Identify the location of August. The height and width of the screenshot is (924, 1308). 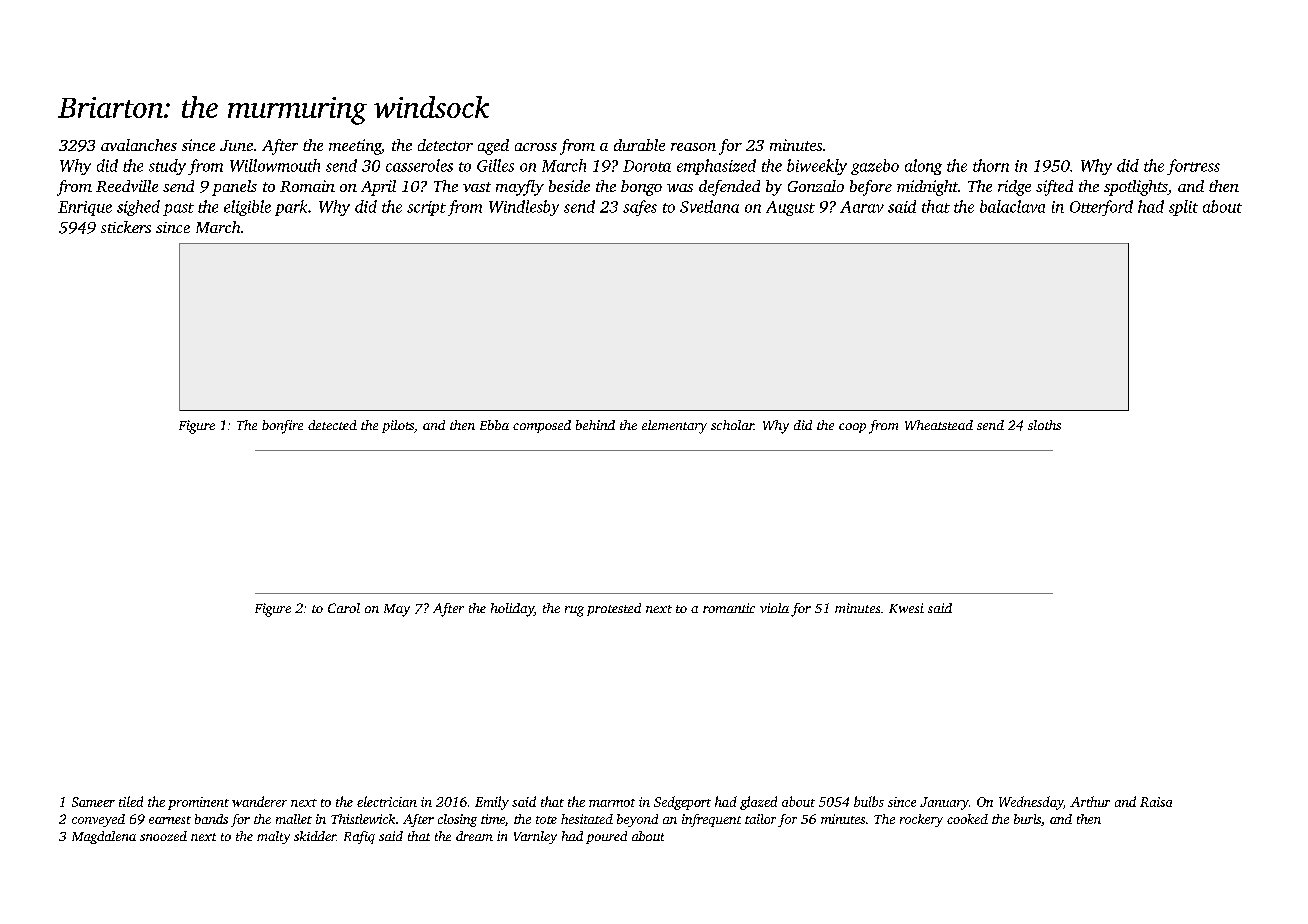
(790, 208).
